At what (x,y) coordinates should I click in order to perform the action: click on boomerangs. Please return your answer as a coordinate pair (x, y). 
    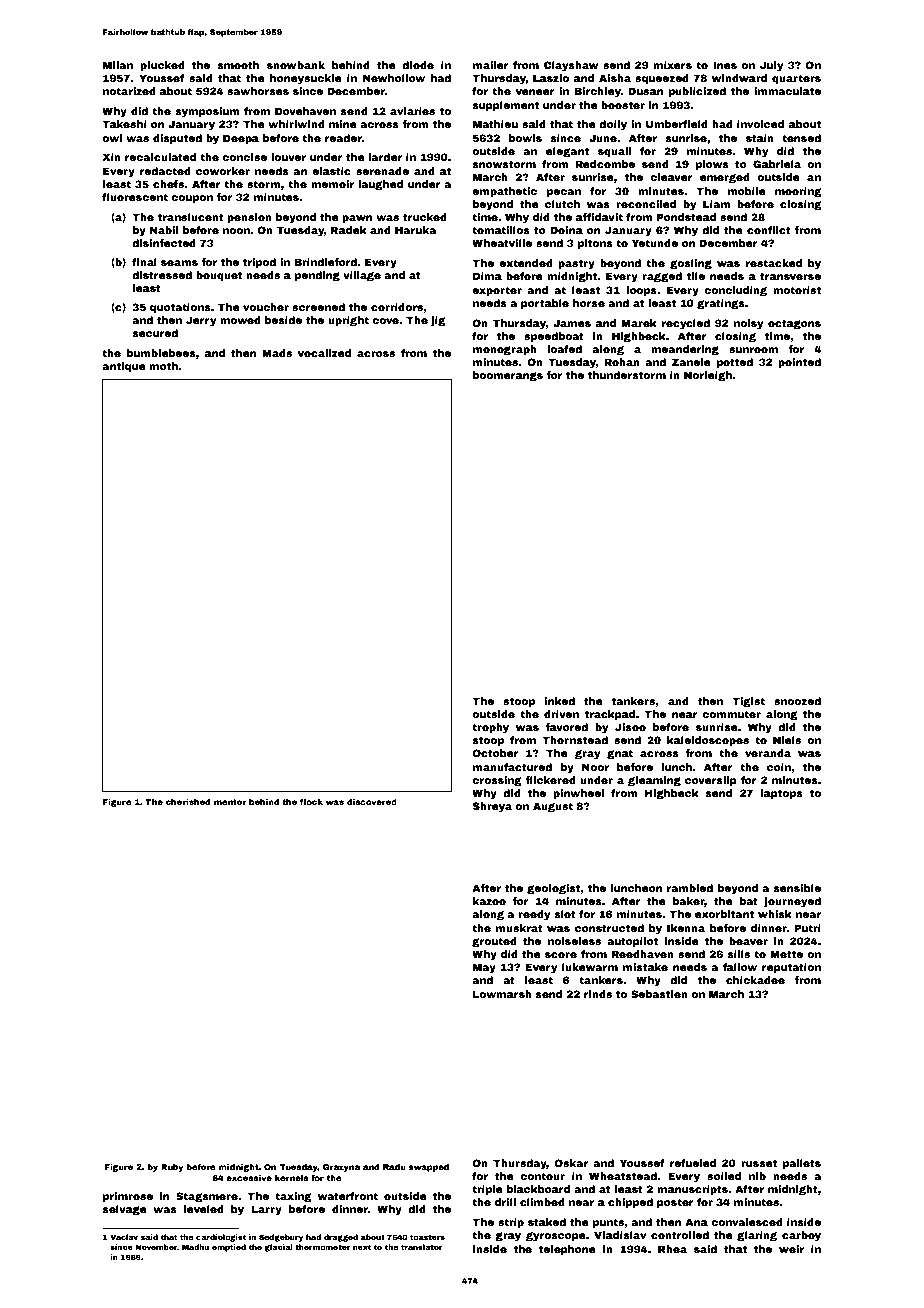
    Looking at the image, I should click on (508, 376).
